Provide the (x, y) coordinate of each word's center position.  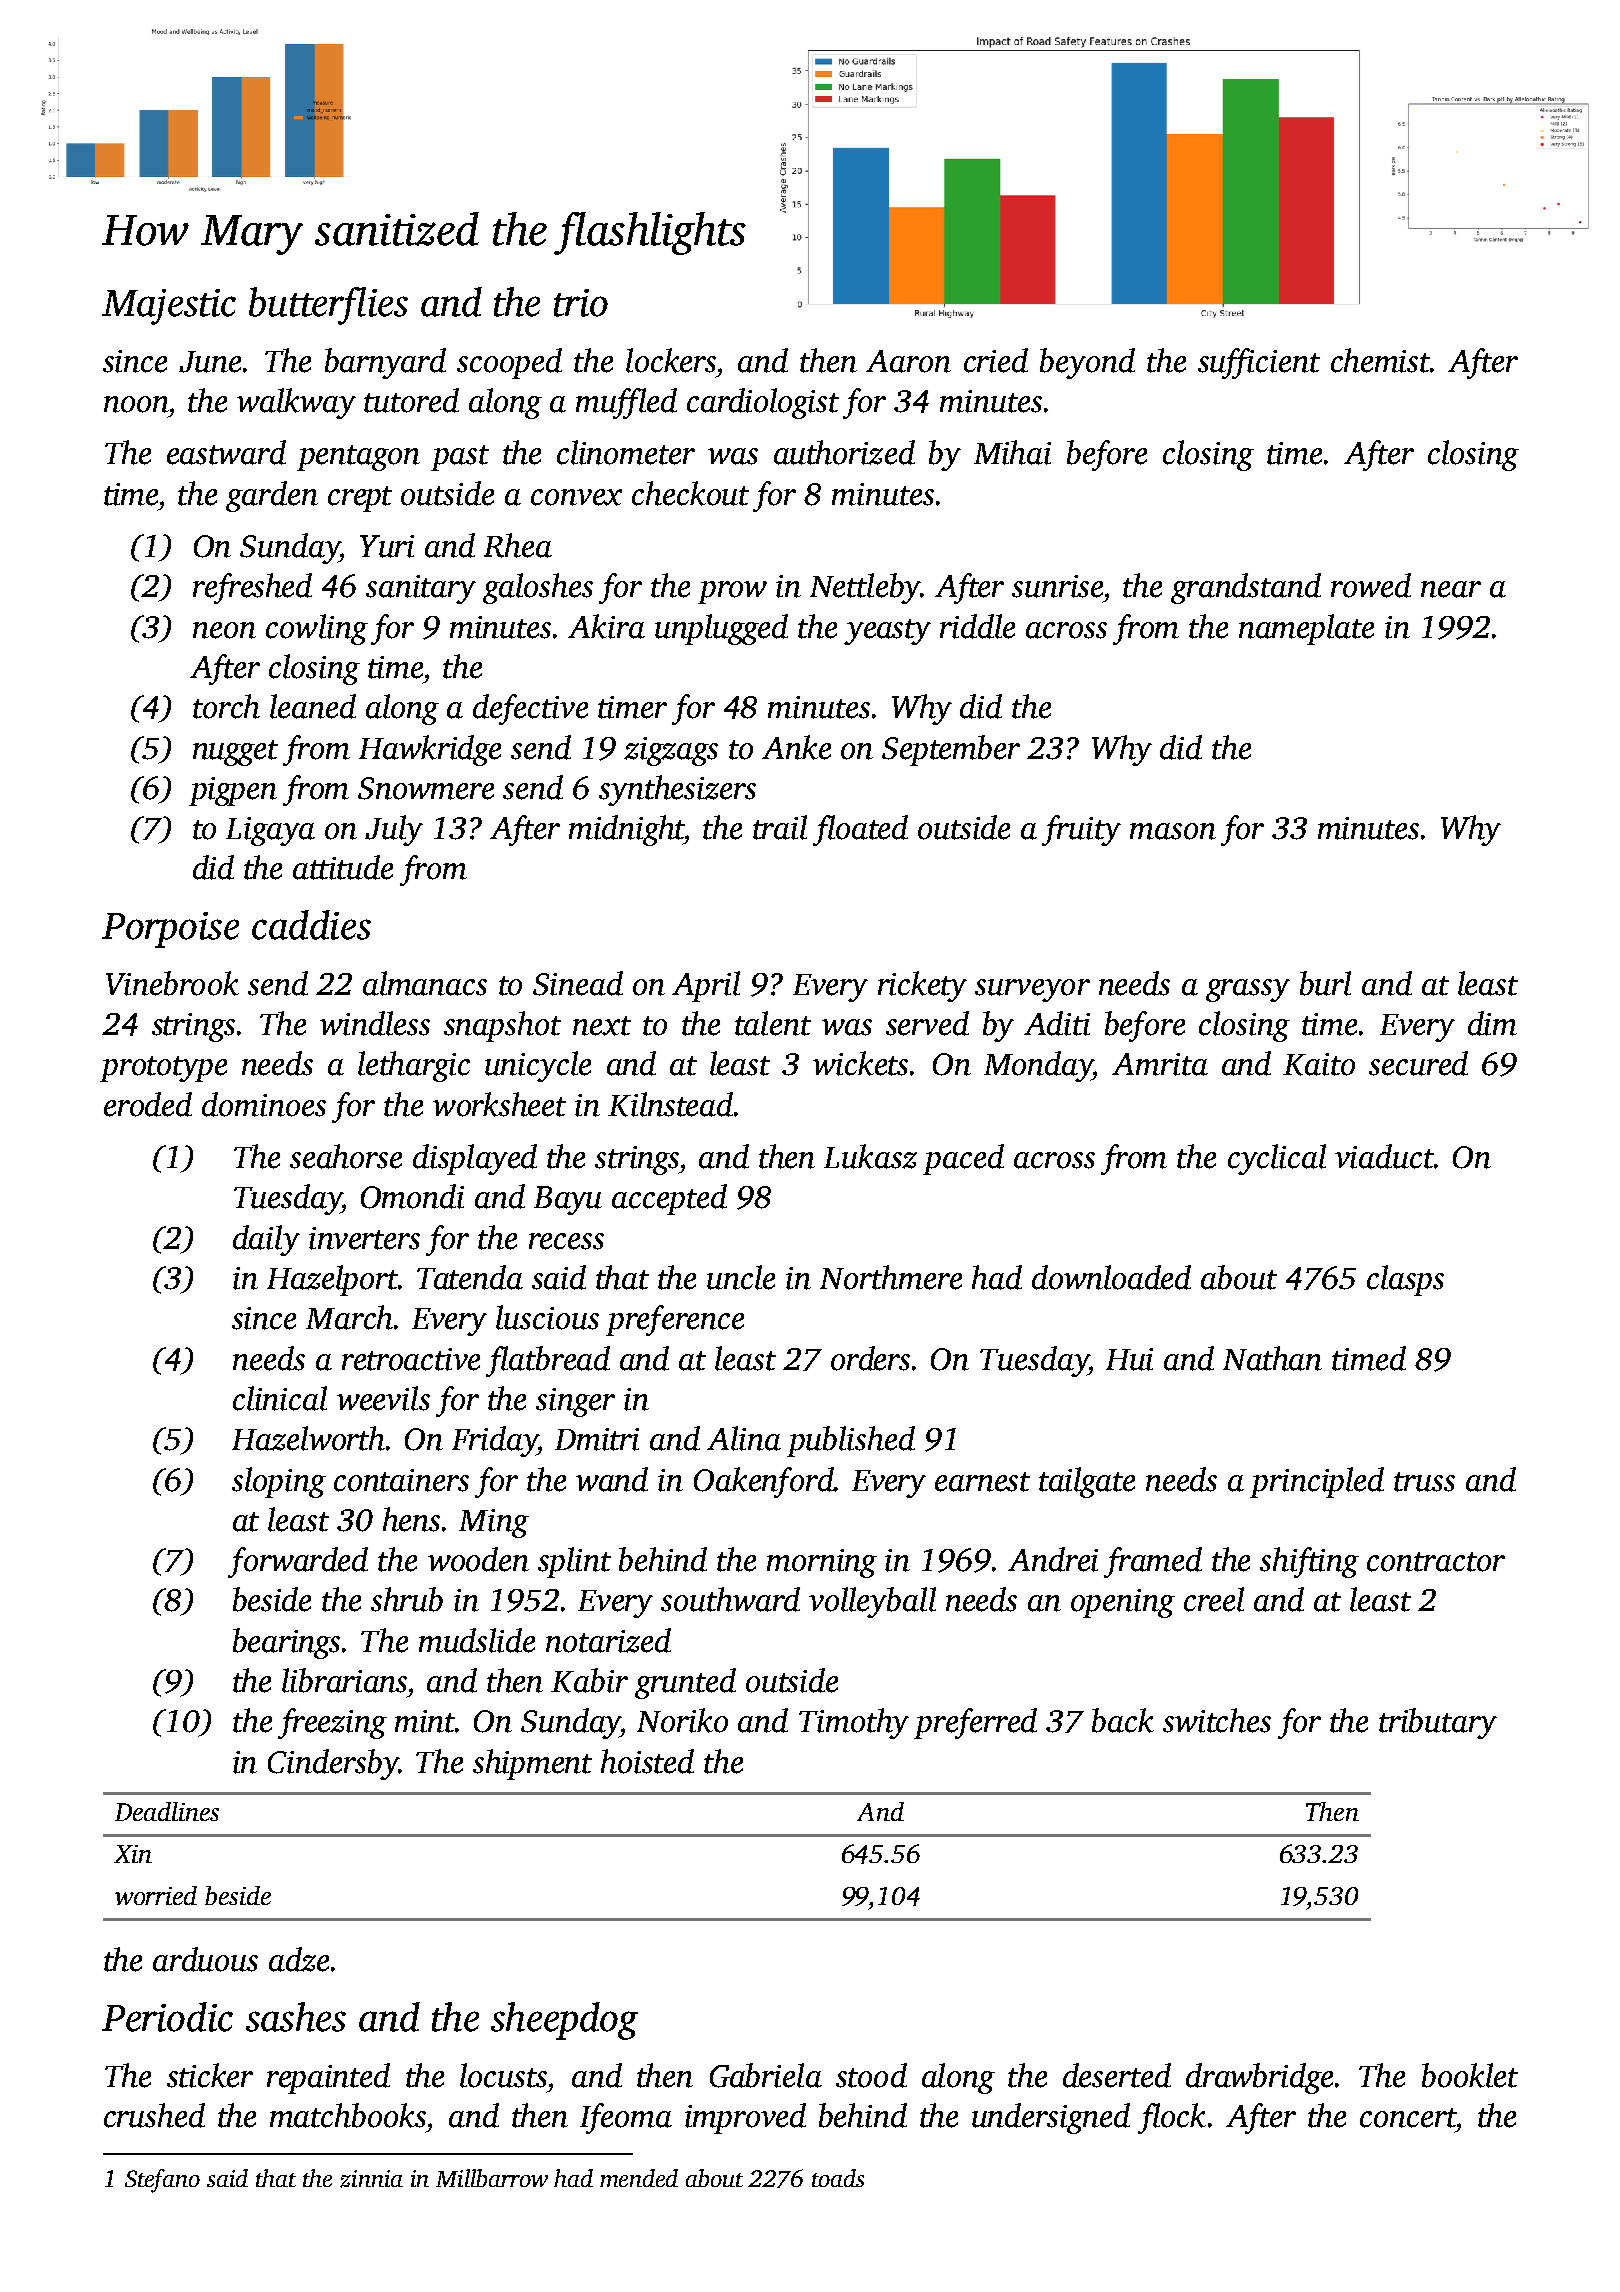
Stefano (162, 2181)
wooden (478, 1559)
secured (1418, 1063)
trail (780, 827)
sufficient (1259, 363)
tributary (1438, 1723)
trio (581, 303)
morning (822, 1563)
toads (838, 2178)
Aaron (908, 361)
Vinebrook (172, 983)
